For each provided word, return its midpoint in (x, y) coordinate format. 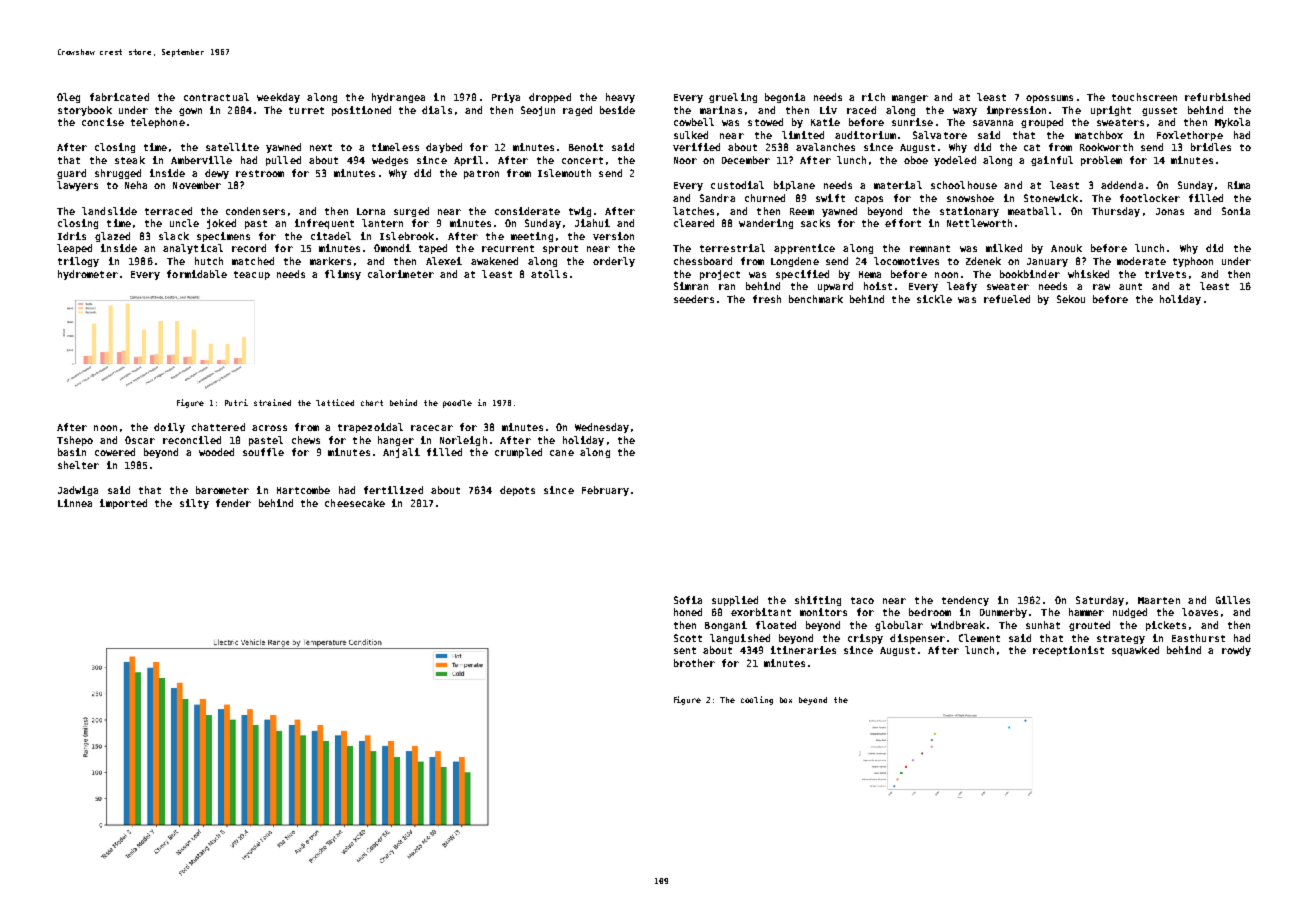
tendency (965, 601)
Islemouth (564, 173)
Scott (688, 638)
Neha (136, 185)
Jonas (1170, 211)
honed (688, 612)
